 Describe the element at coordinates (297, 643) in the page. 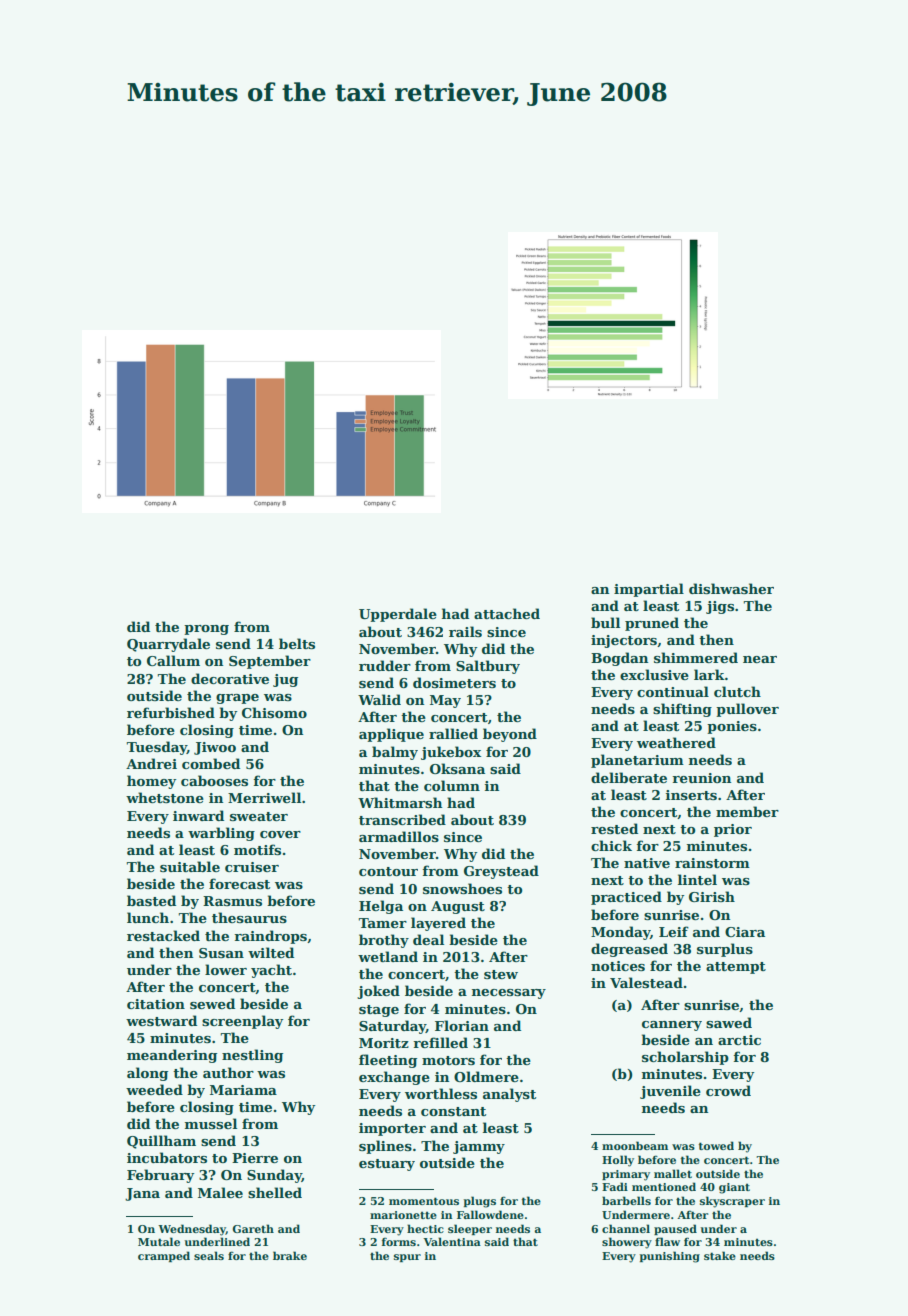

I see `belts` at that location.
